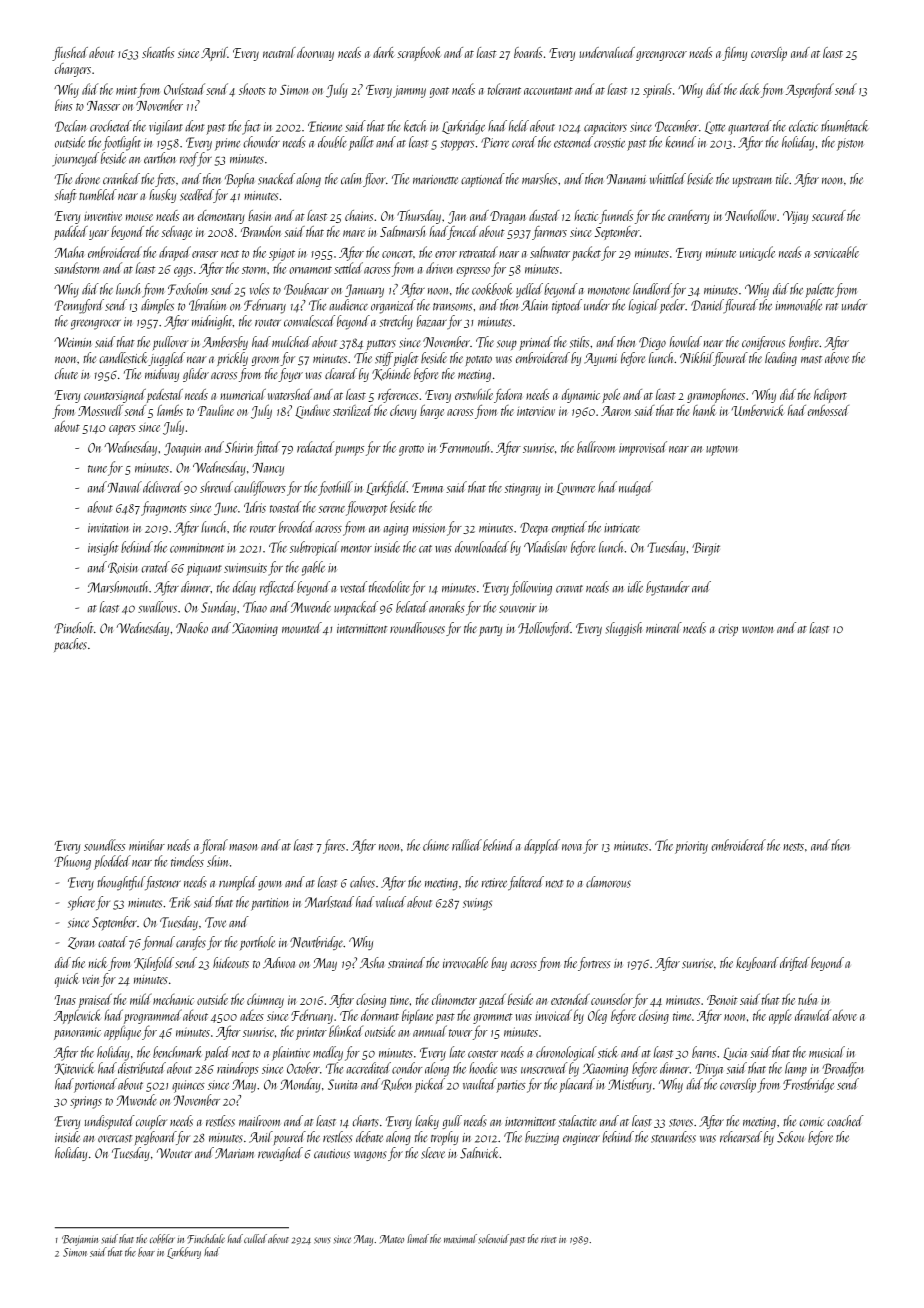 The width and height of the screenshot is (924, 1308). Describe the element at coordinates (334, 846) in the screenshot. I see `fares` at that location.
